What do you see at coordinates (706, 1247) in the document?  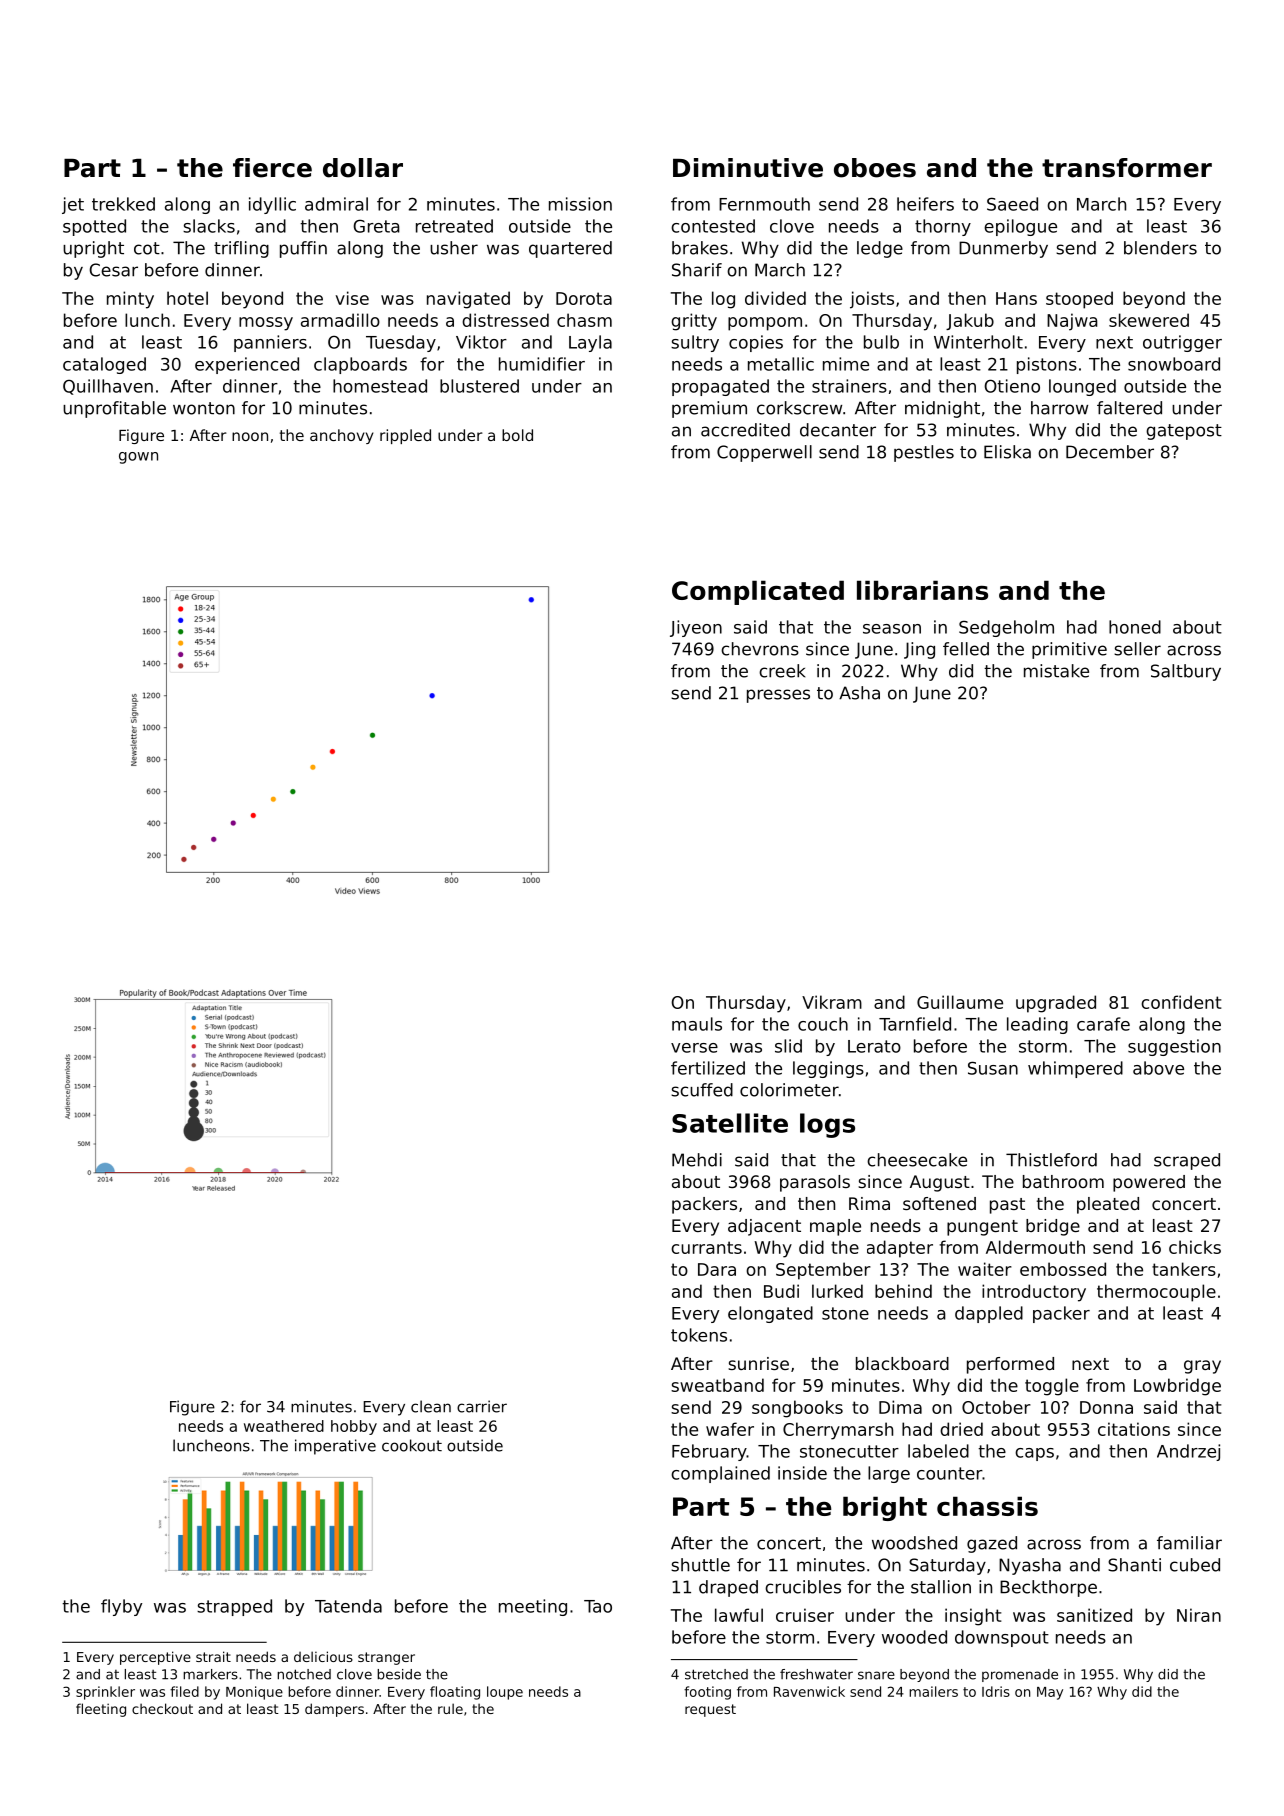 I see `currants` at bounding box center [706, 1247].
